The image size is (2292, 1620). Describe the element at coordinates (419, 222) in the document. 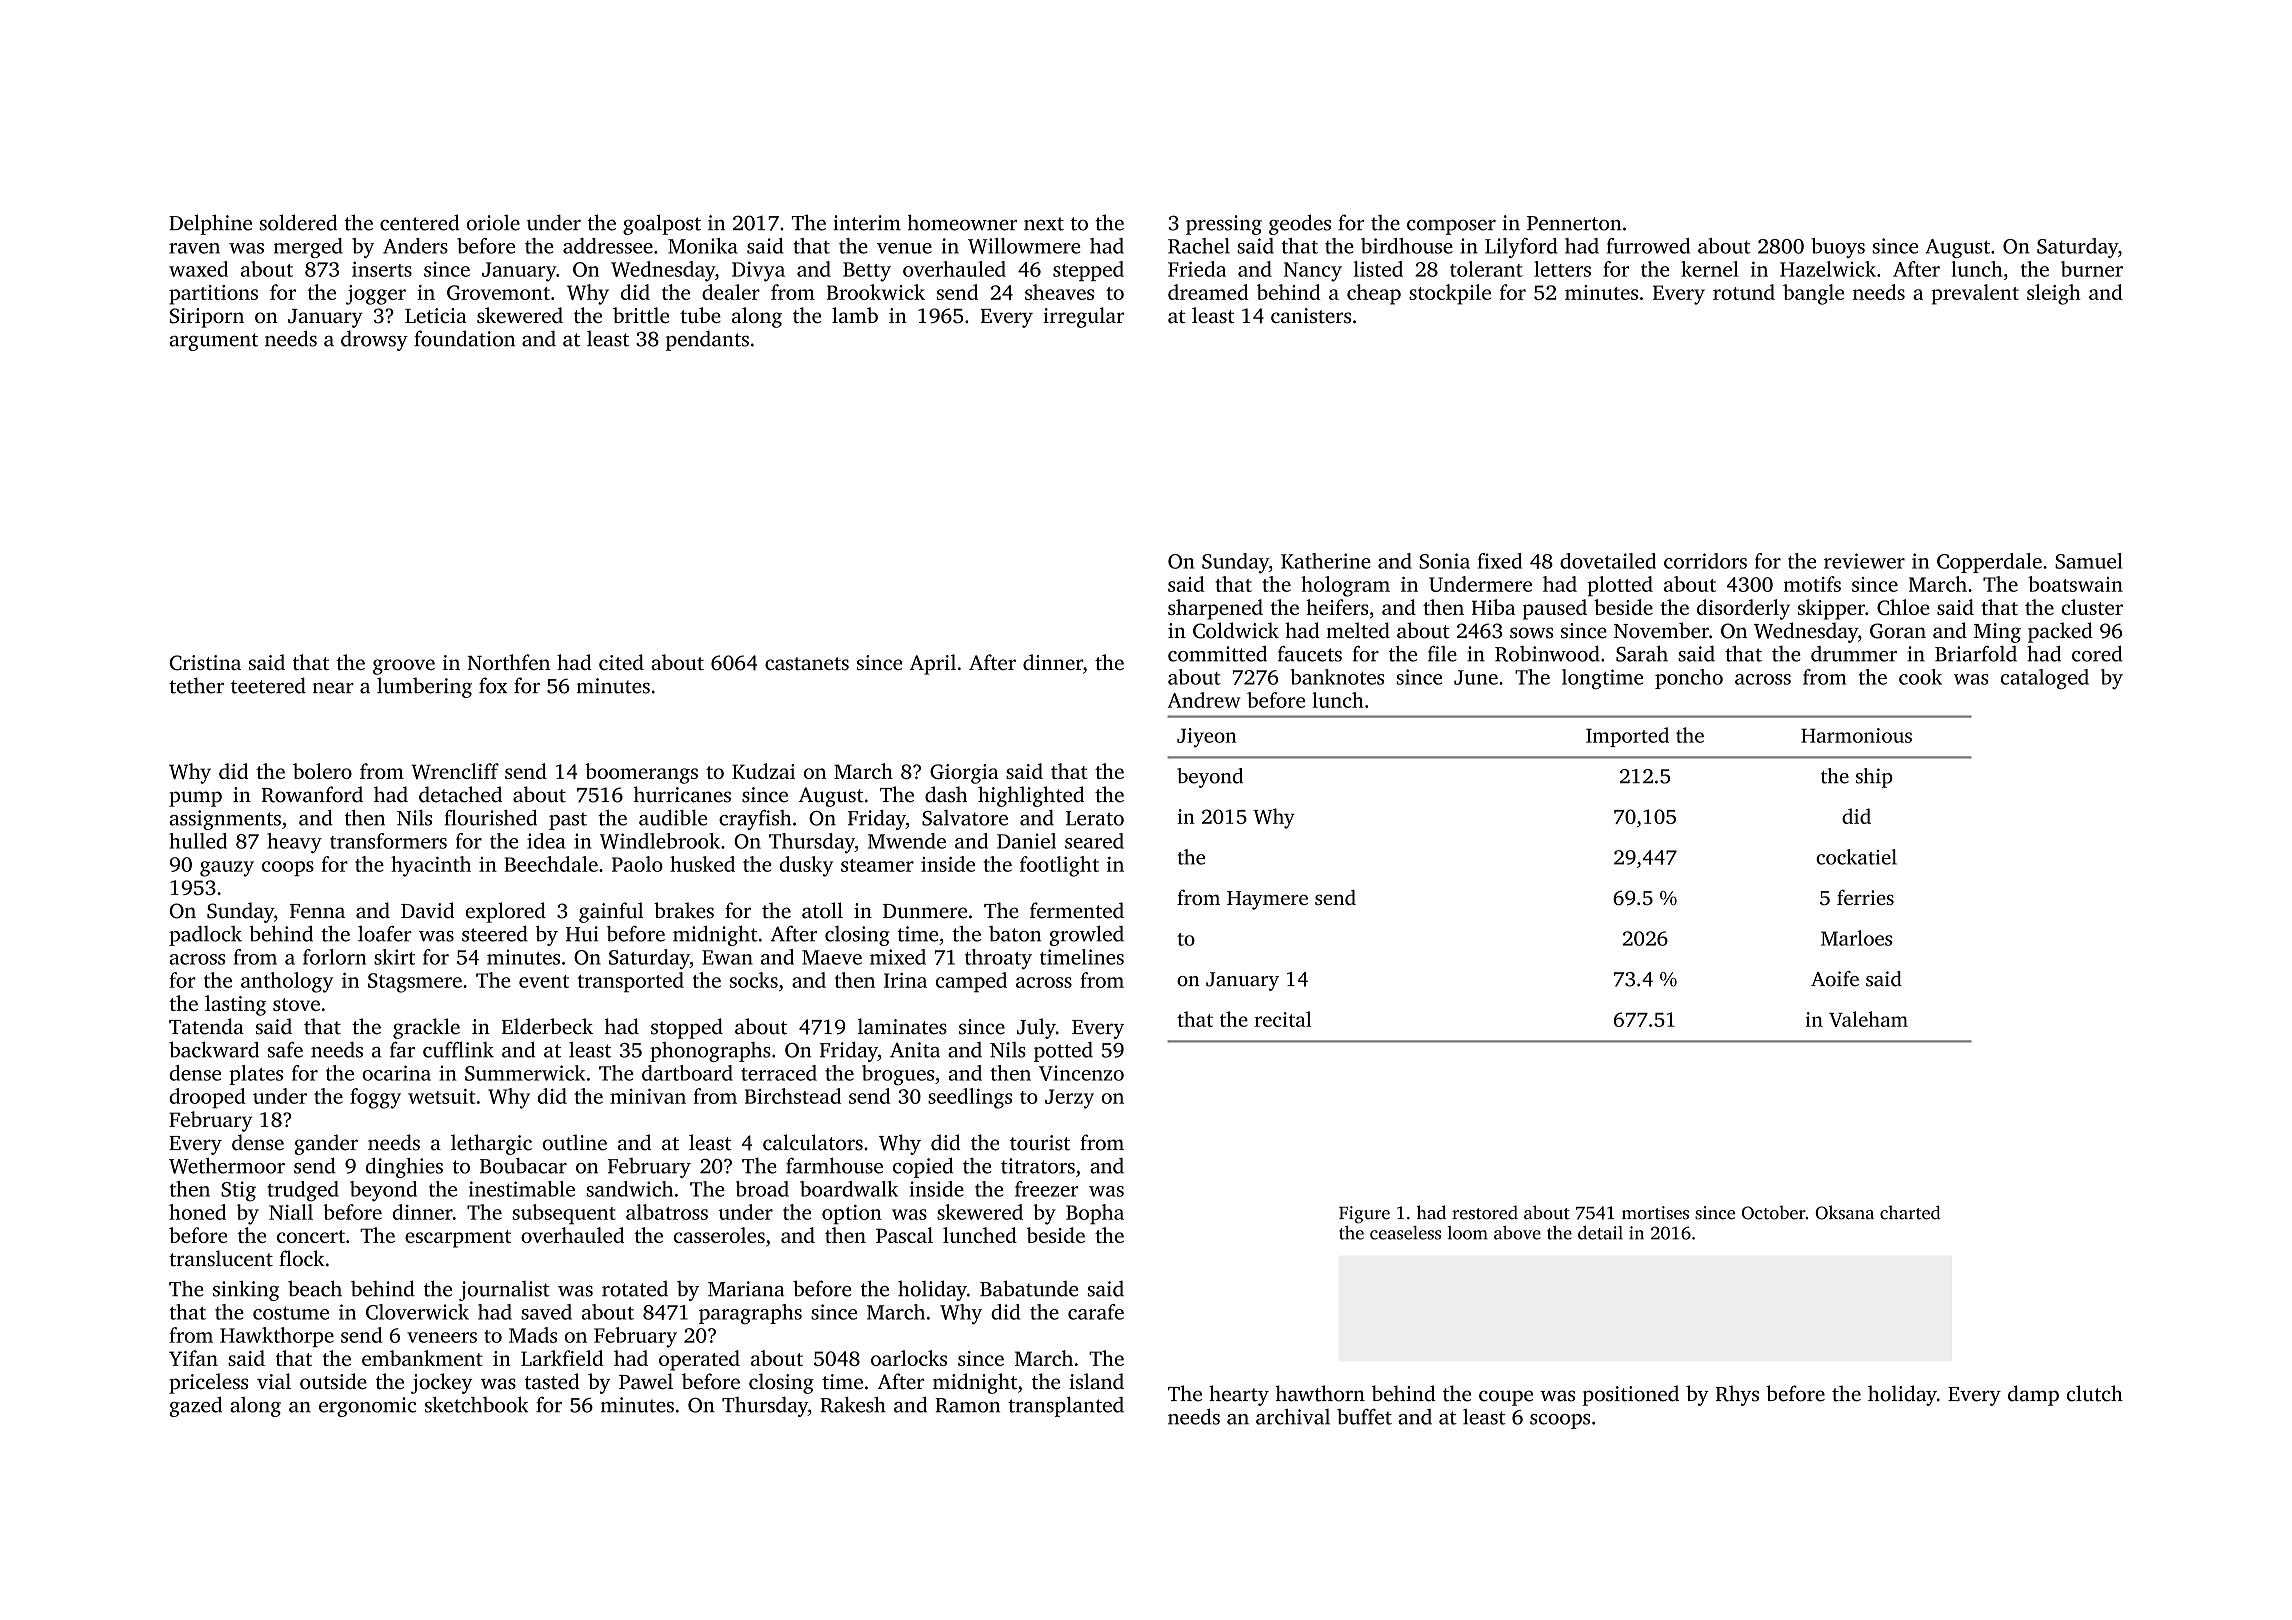

I see `centered` at that location.
